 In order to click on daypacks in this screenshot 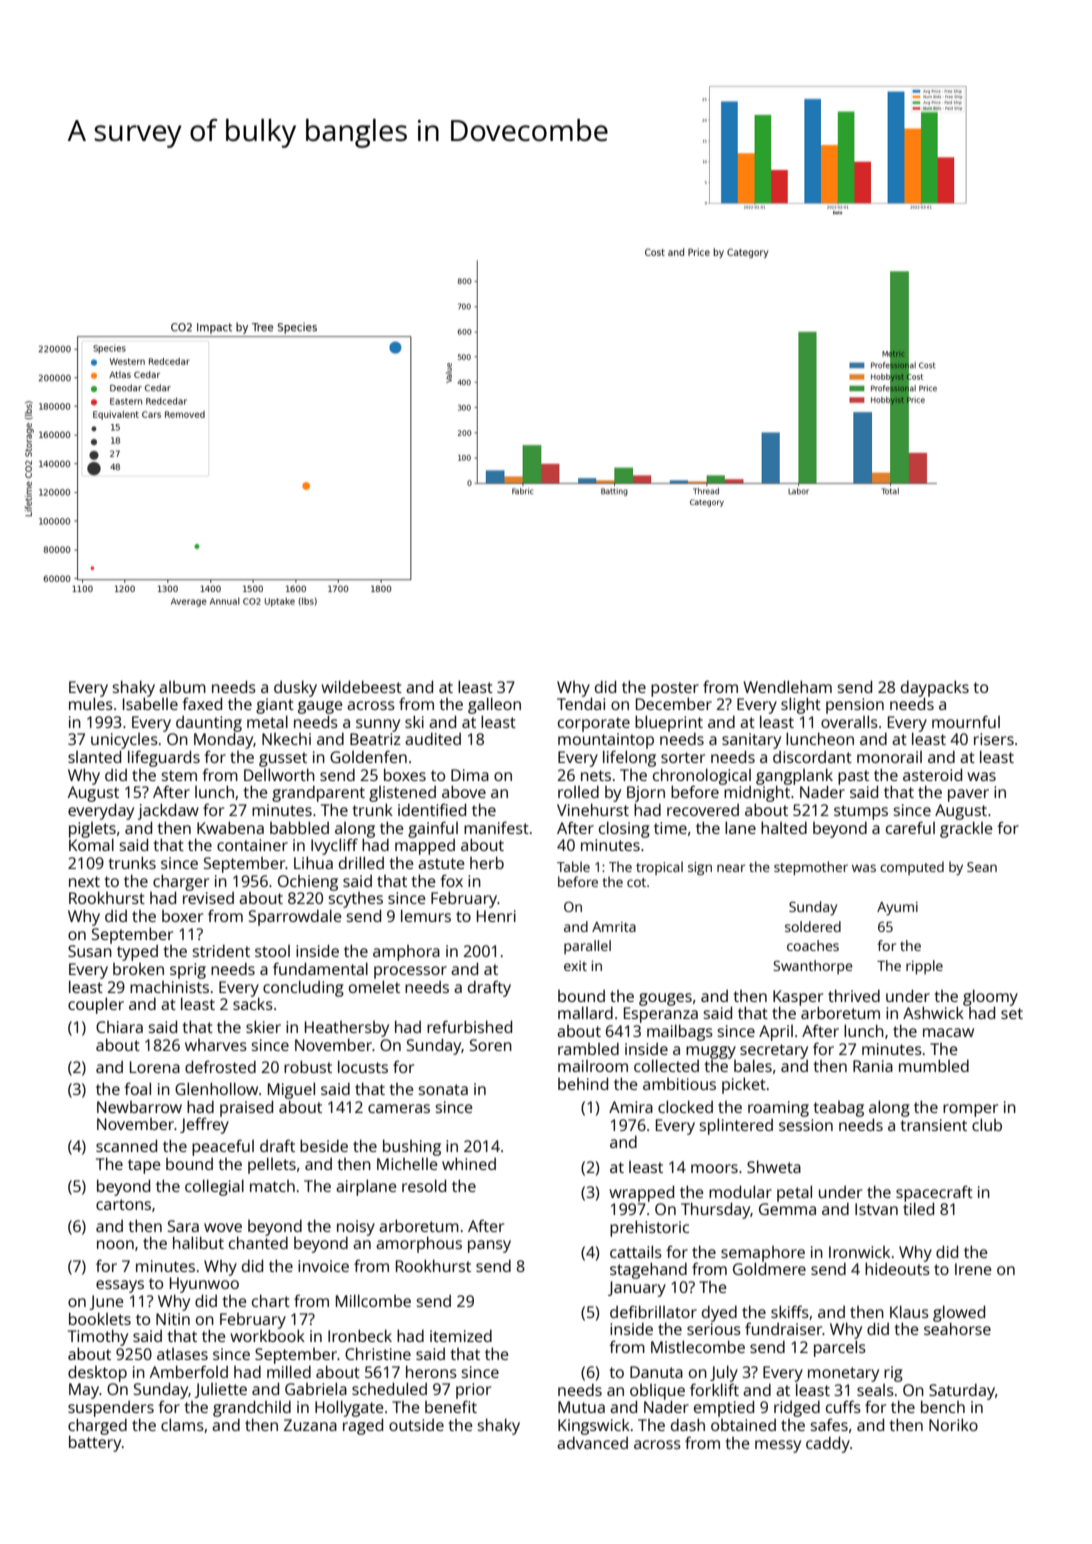, I will do `click(935, 688)`.
